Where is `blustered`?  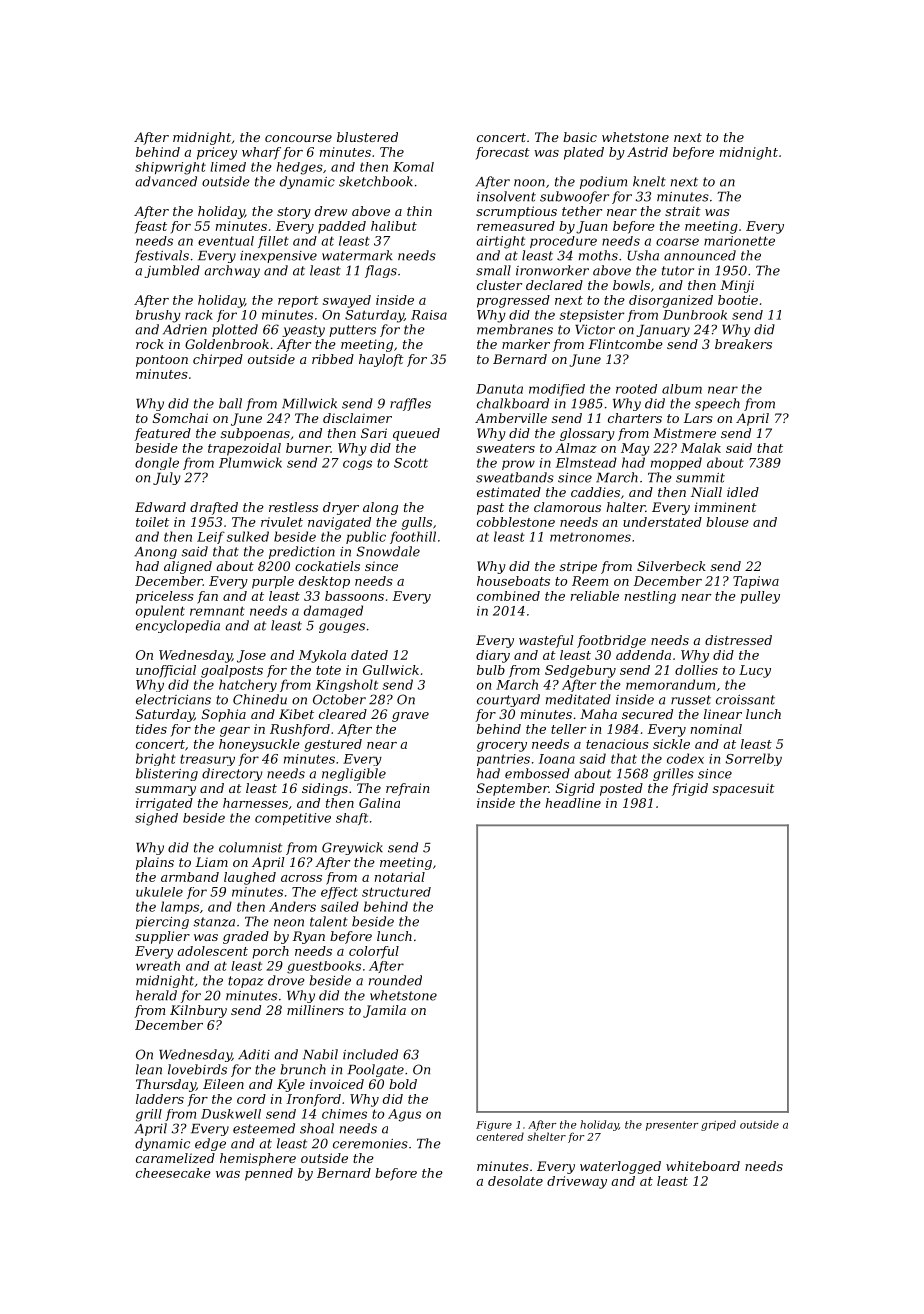
blustered is located at coordinates (367, 137).
